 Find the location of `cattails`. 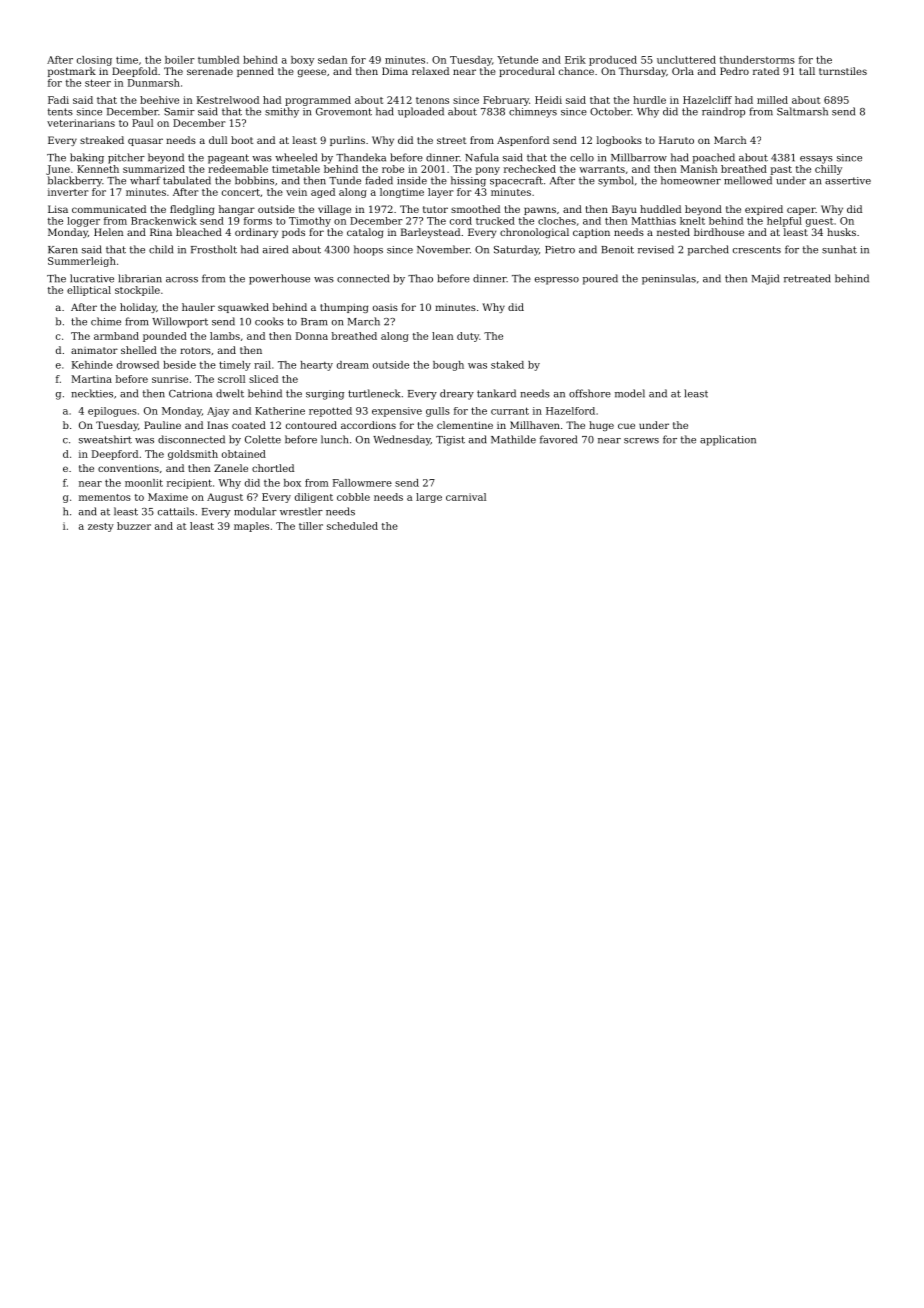

cattails is located at coordinates (176, 511).
